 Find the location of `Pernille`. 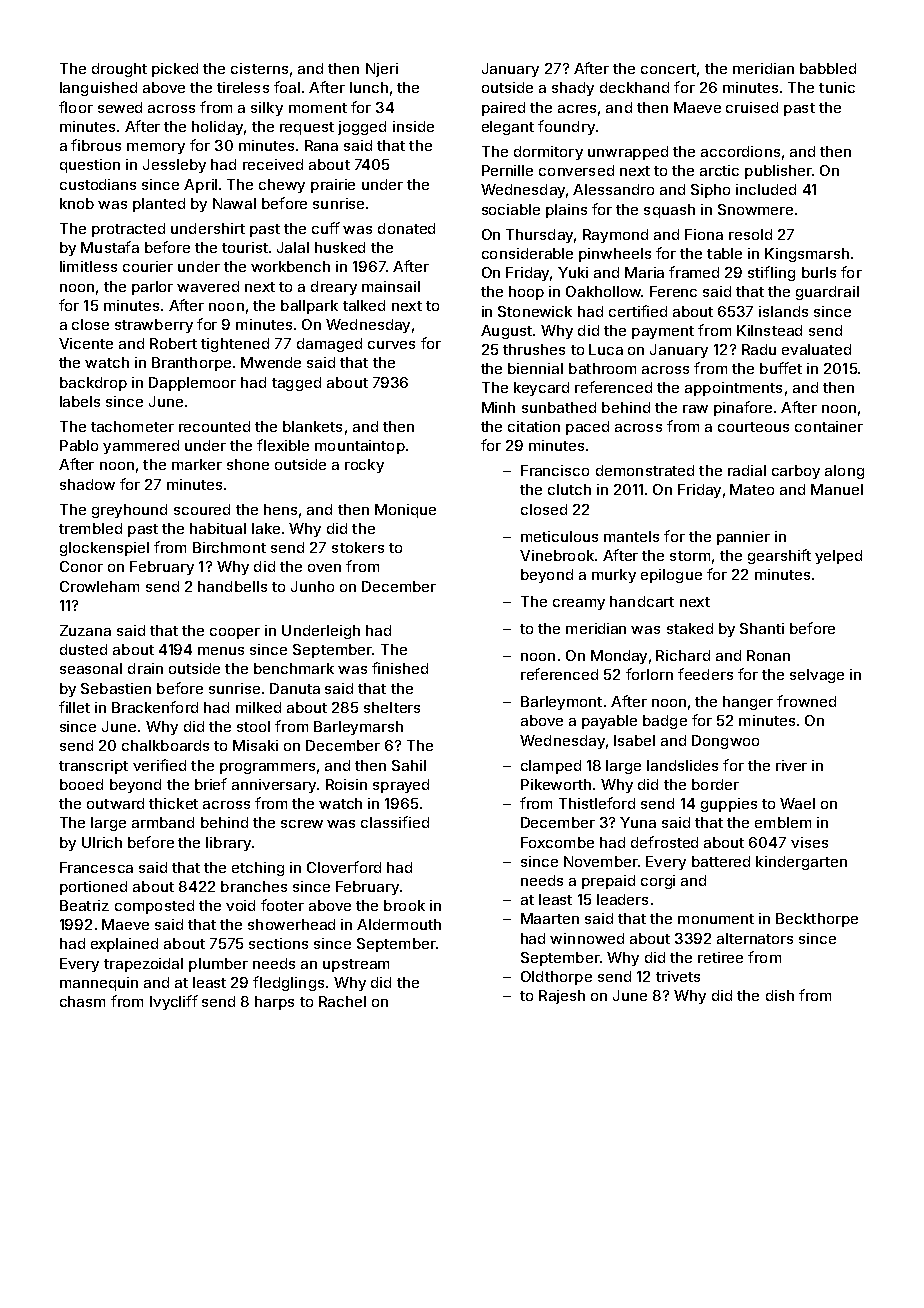

Pernille is located at coordinates (507, 170).
